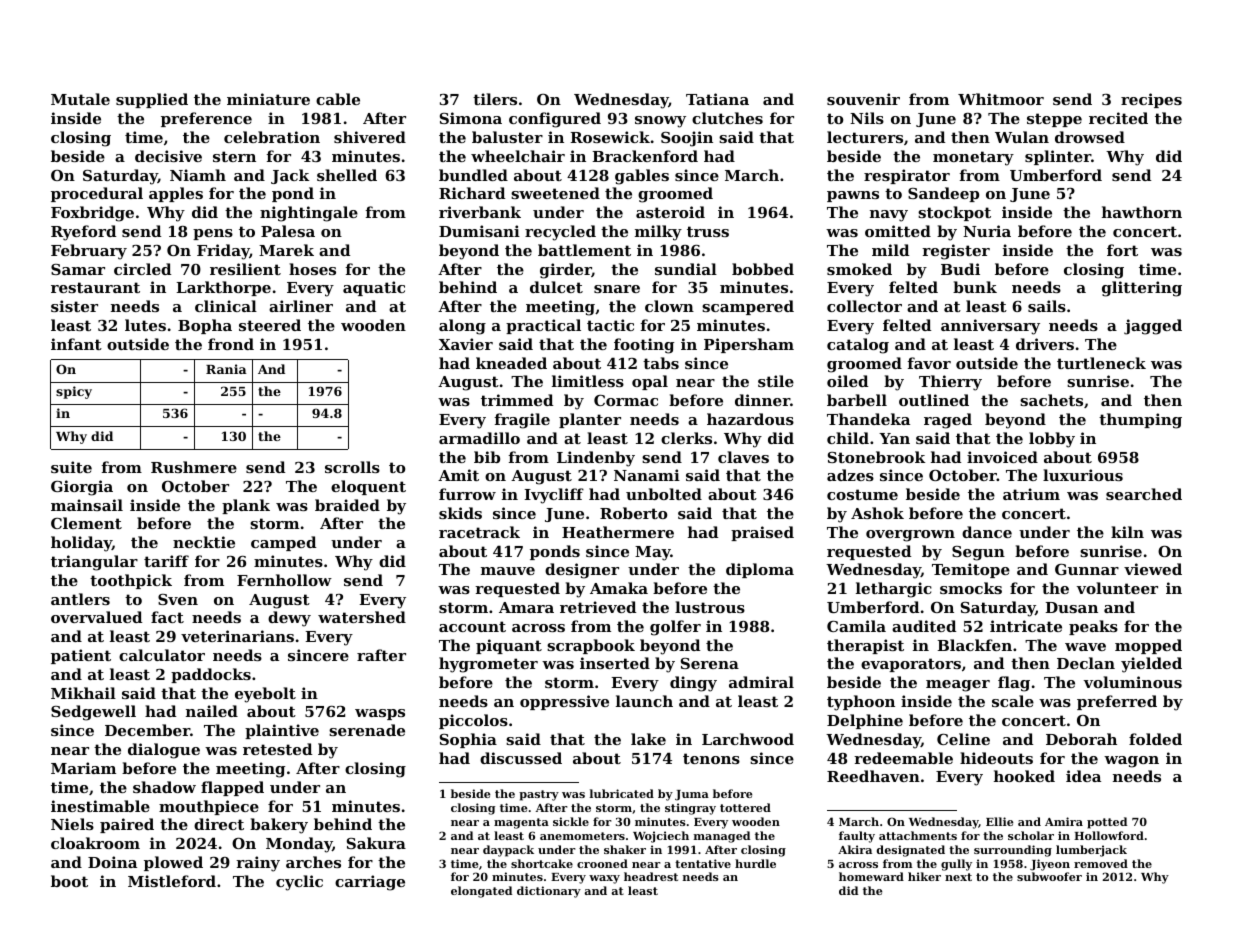 Image resolution: width=1233 pixels, height=952 pixels. What do you see at coordinates (710, 607) in the page?
I see `lustrous` at bounding box center [710, 607].
